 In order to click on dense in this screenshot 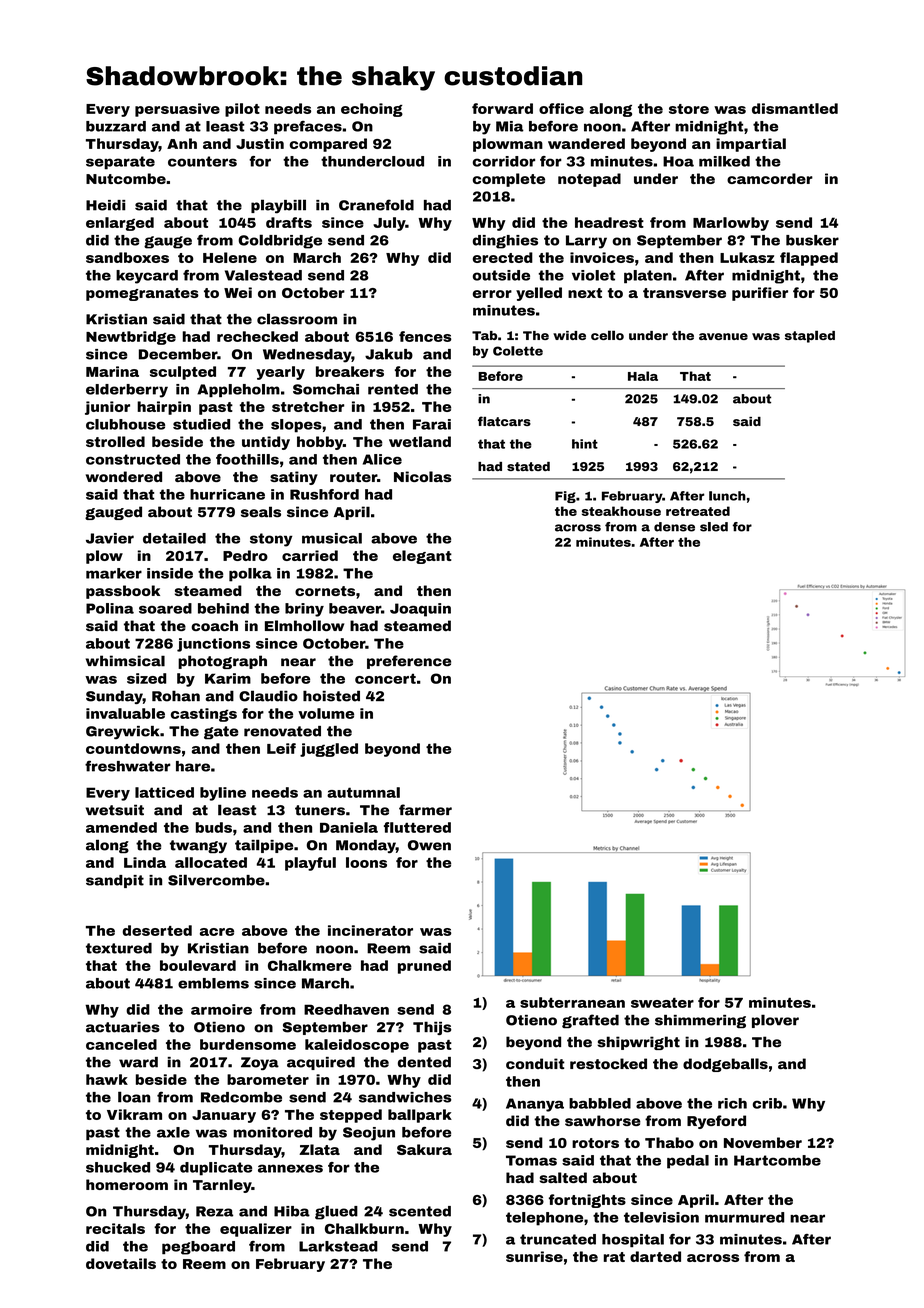, I will do `click(674, 527)`.
